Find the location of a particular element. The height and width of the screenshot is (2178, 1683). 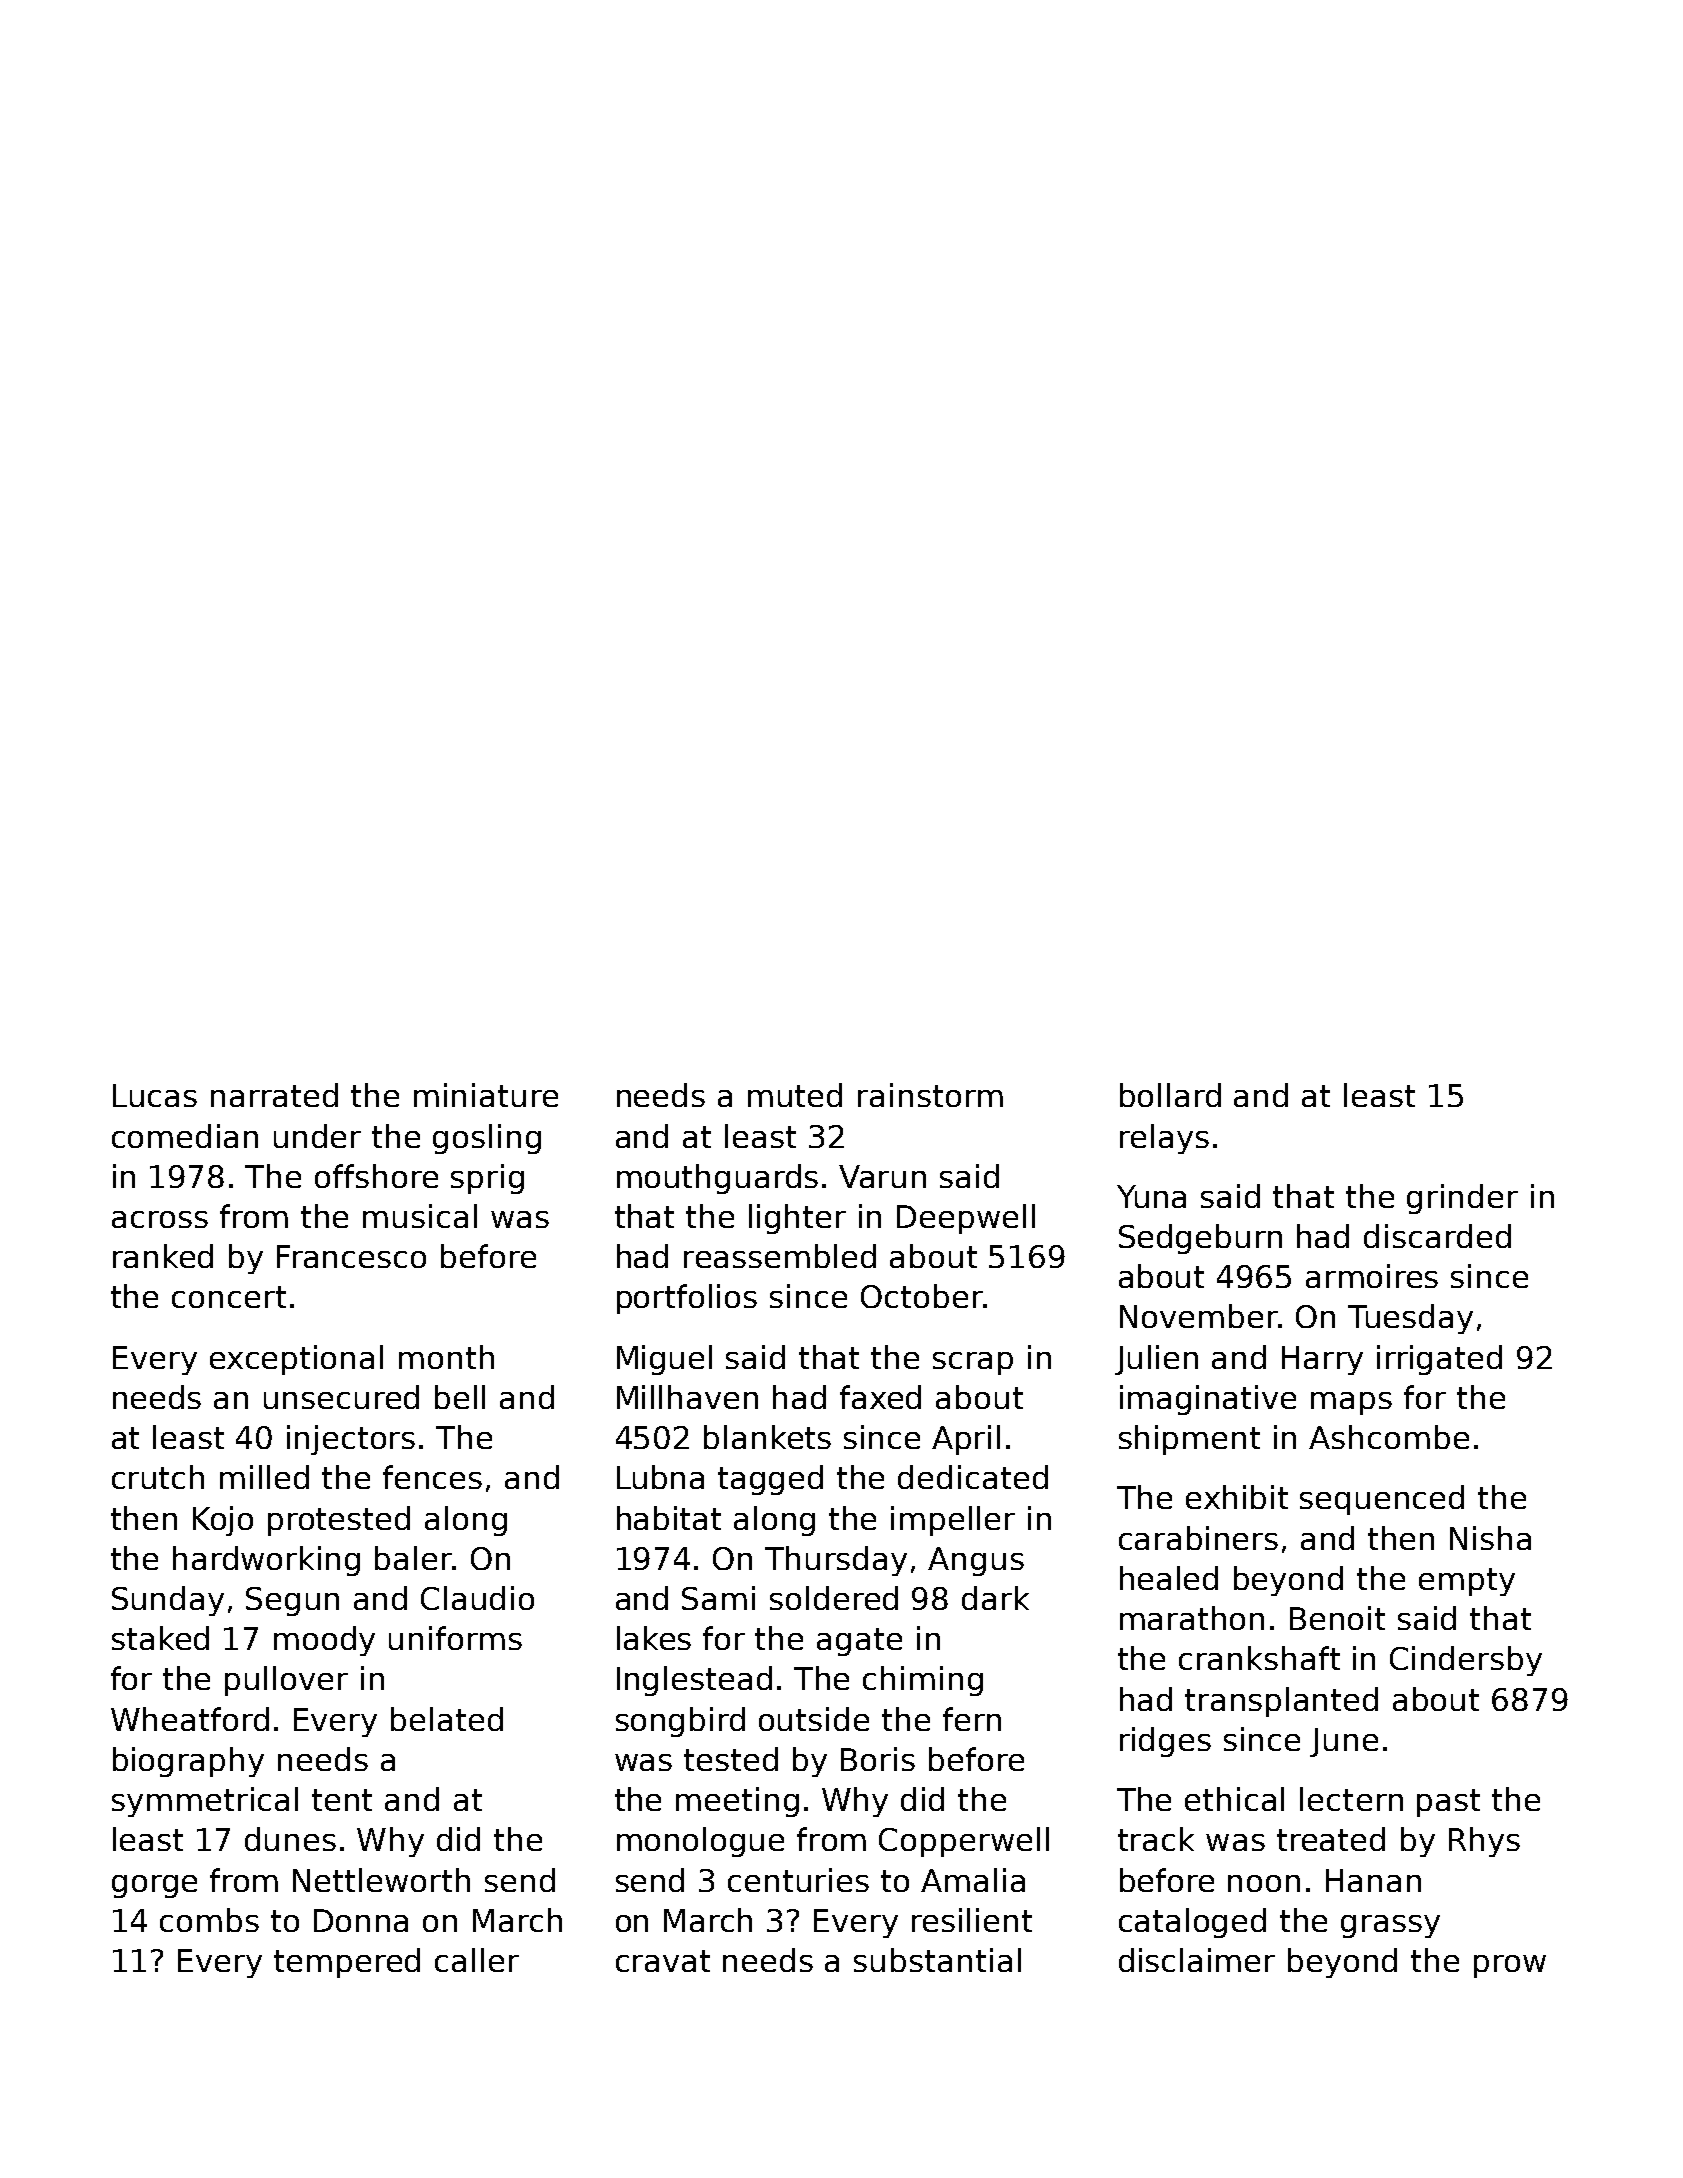

cravat is located at coordinates (663, 1961).
